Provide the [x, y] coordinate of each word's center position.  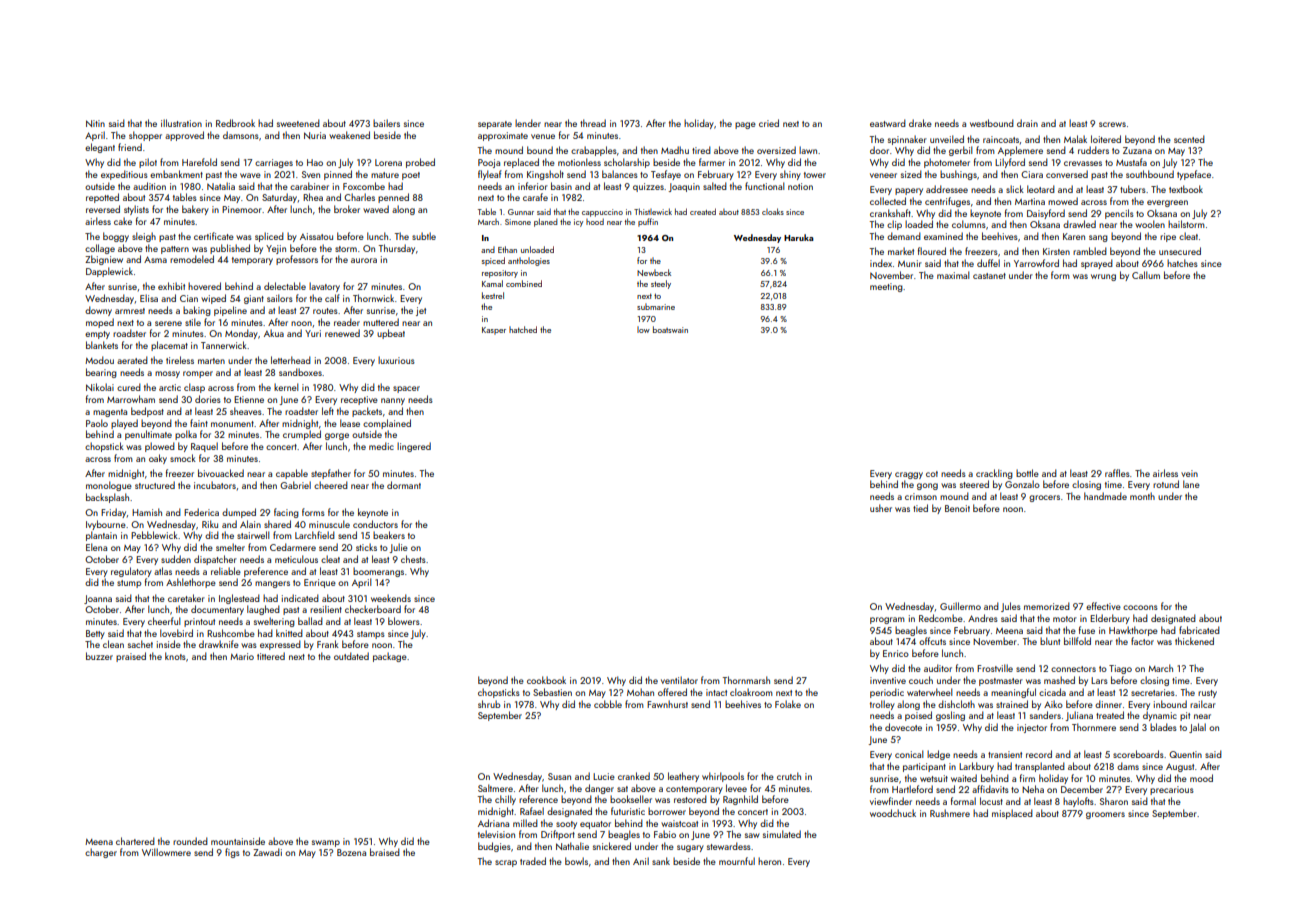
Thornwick [373, 298]
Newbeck [654, 272]
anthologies [529, 261]
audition [149, 186]
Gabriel [295, 485]
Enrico [896, 653]
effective [1103, 606]
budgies [494, 847]
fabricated [1199, 630]
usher [881, 508]
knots [175, 656]
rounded [190, 841]
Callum [1146, 275]
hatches [1182, 263]
